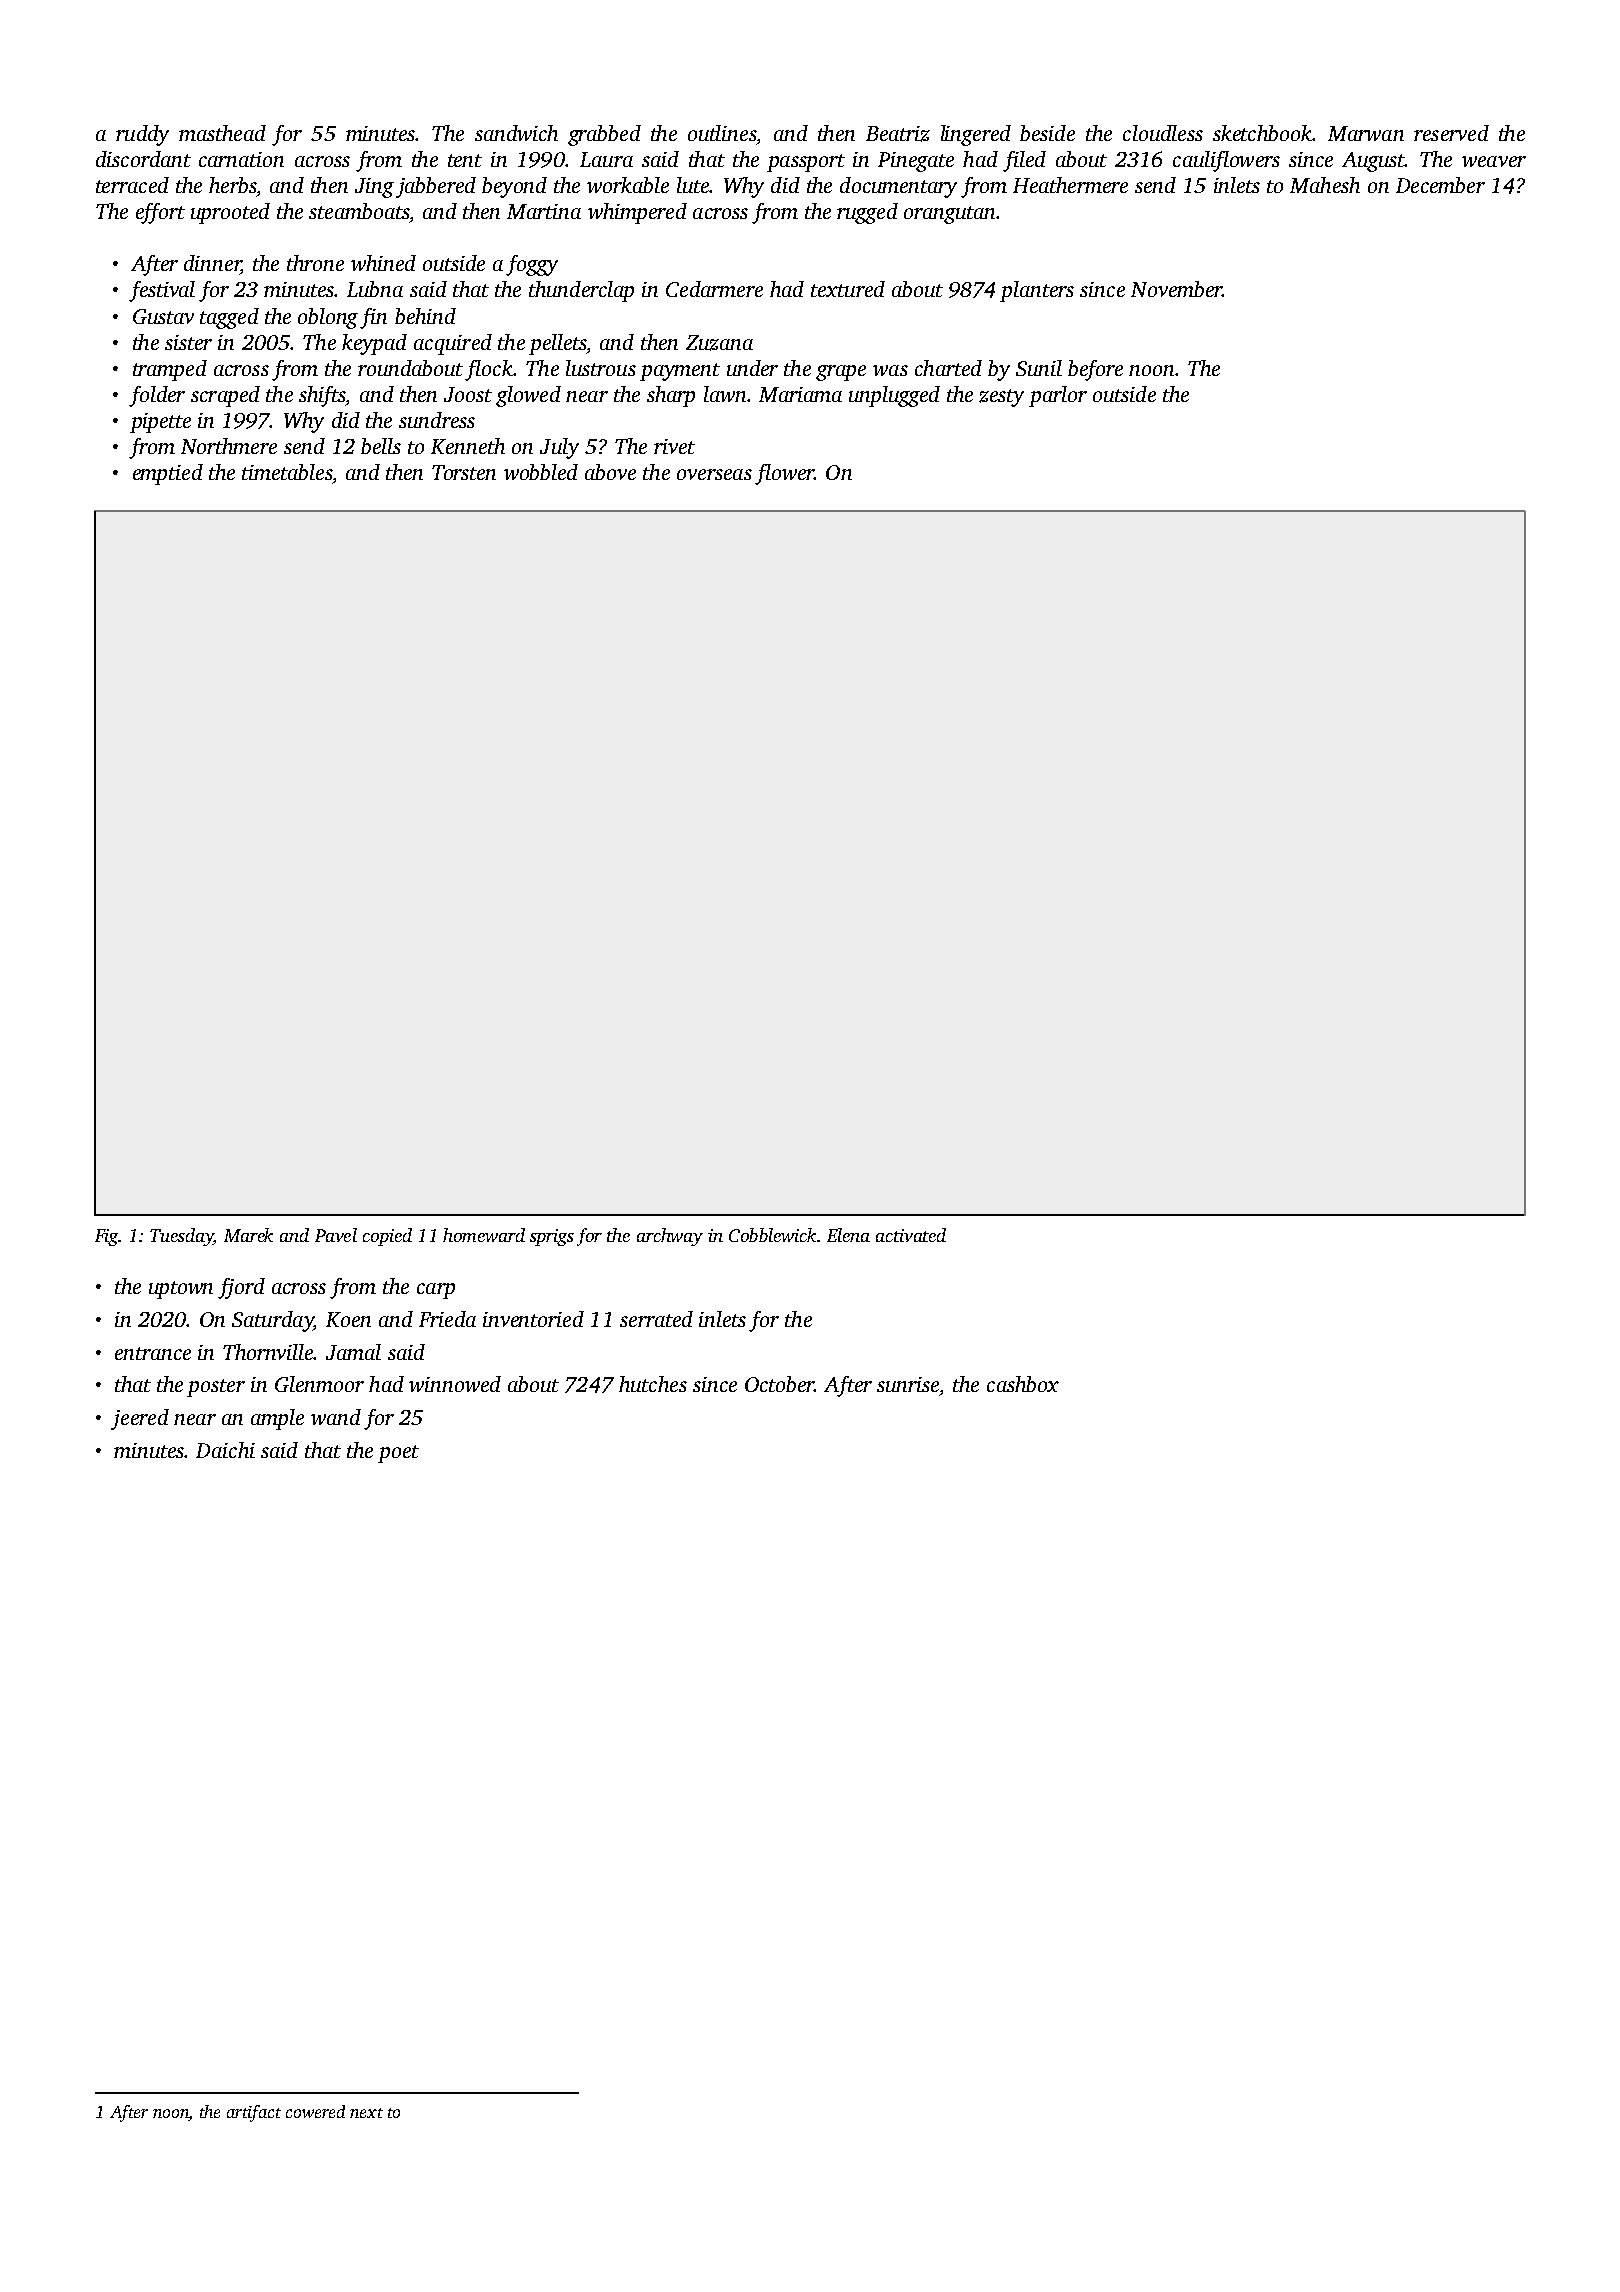 The height and width of the image is (2292, 1620). Describe the element at coordinates (848, 1235) in the image. I see `Elena` at that location.
